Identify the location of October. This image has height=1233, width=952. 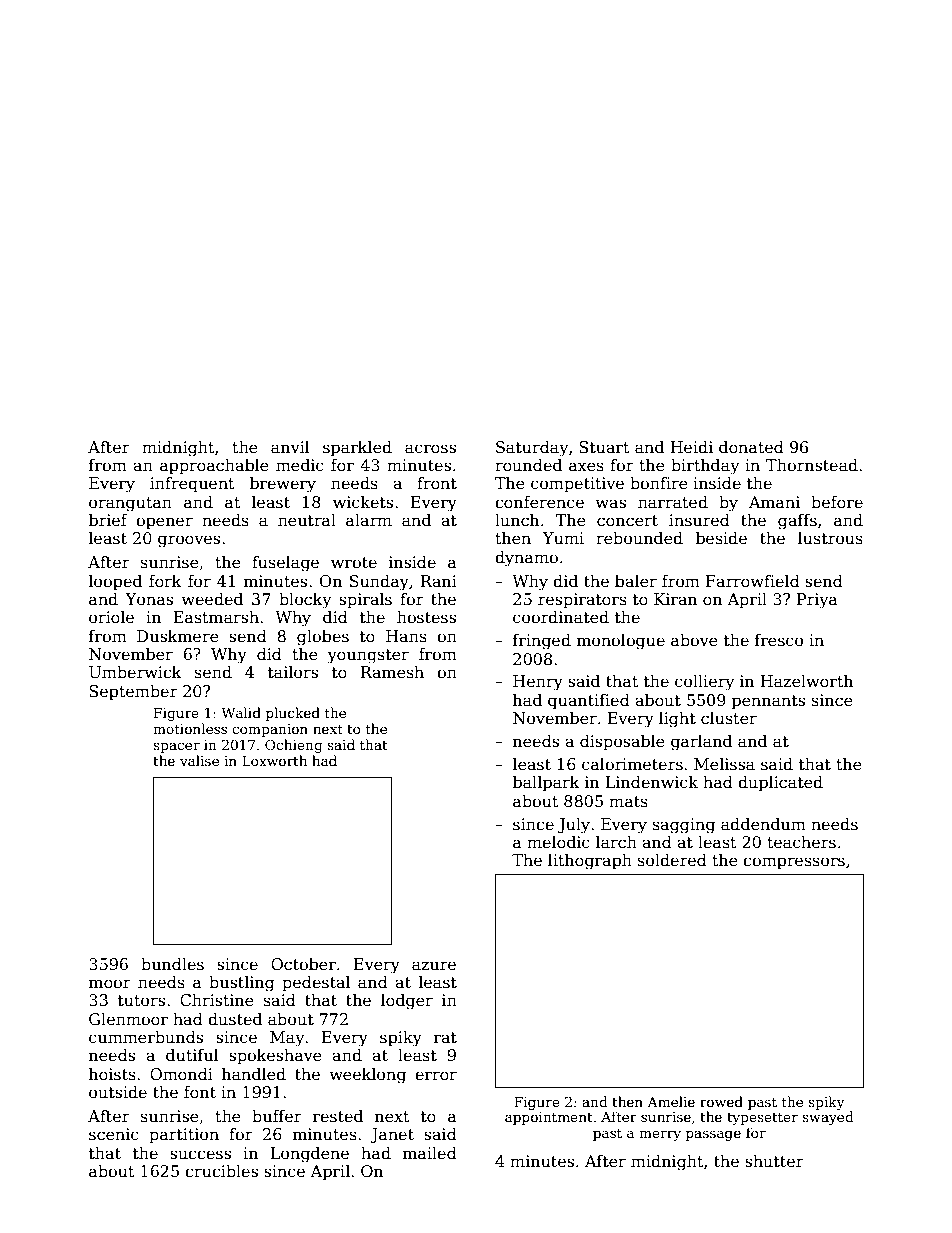
(303, 964).
